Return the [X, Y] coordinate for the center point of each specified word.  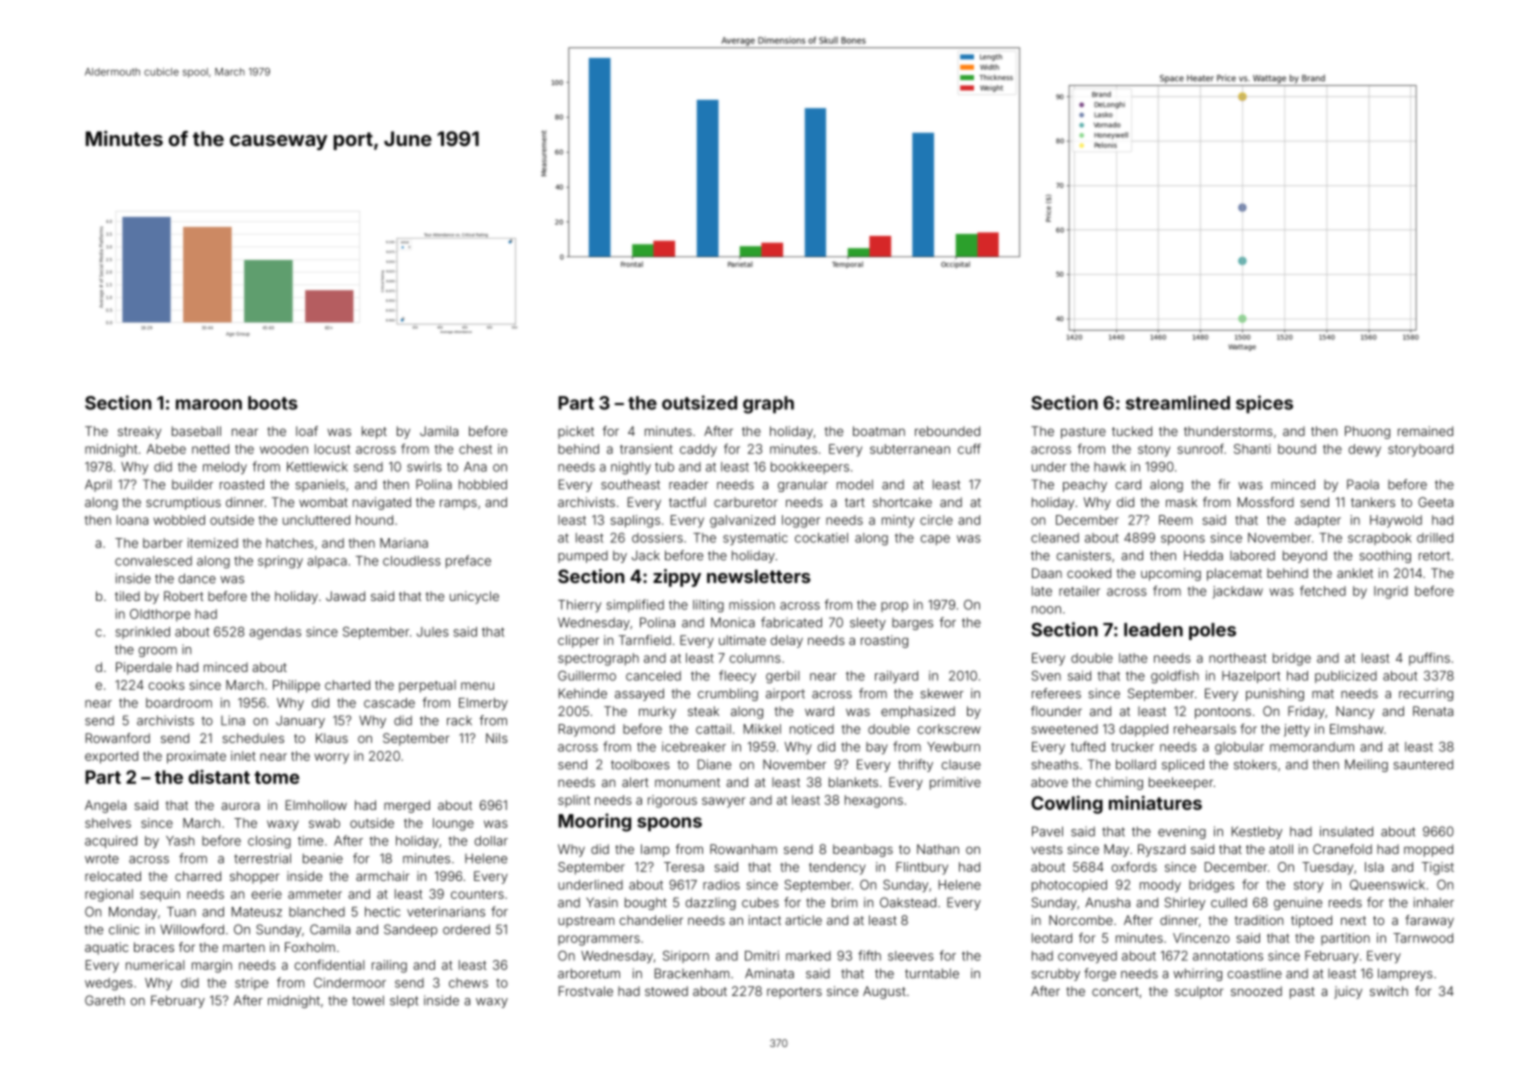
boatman [879, 431]
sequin [160, 895]
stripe [251, 984]
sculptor [1199, 992]
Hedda [1203, 555]
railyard [896, 677]
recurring [1426, 694]
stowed [666, 991]
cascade [389, 703]
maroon [209, 404]
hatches [290, 543]
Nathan [938, 849]
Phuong [1367, 432]
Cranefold [1342, 849]
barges [912, 624]
